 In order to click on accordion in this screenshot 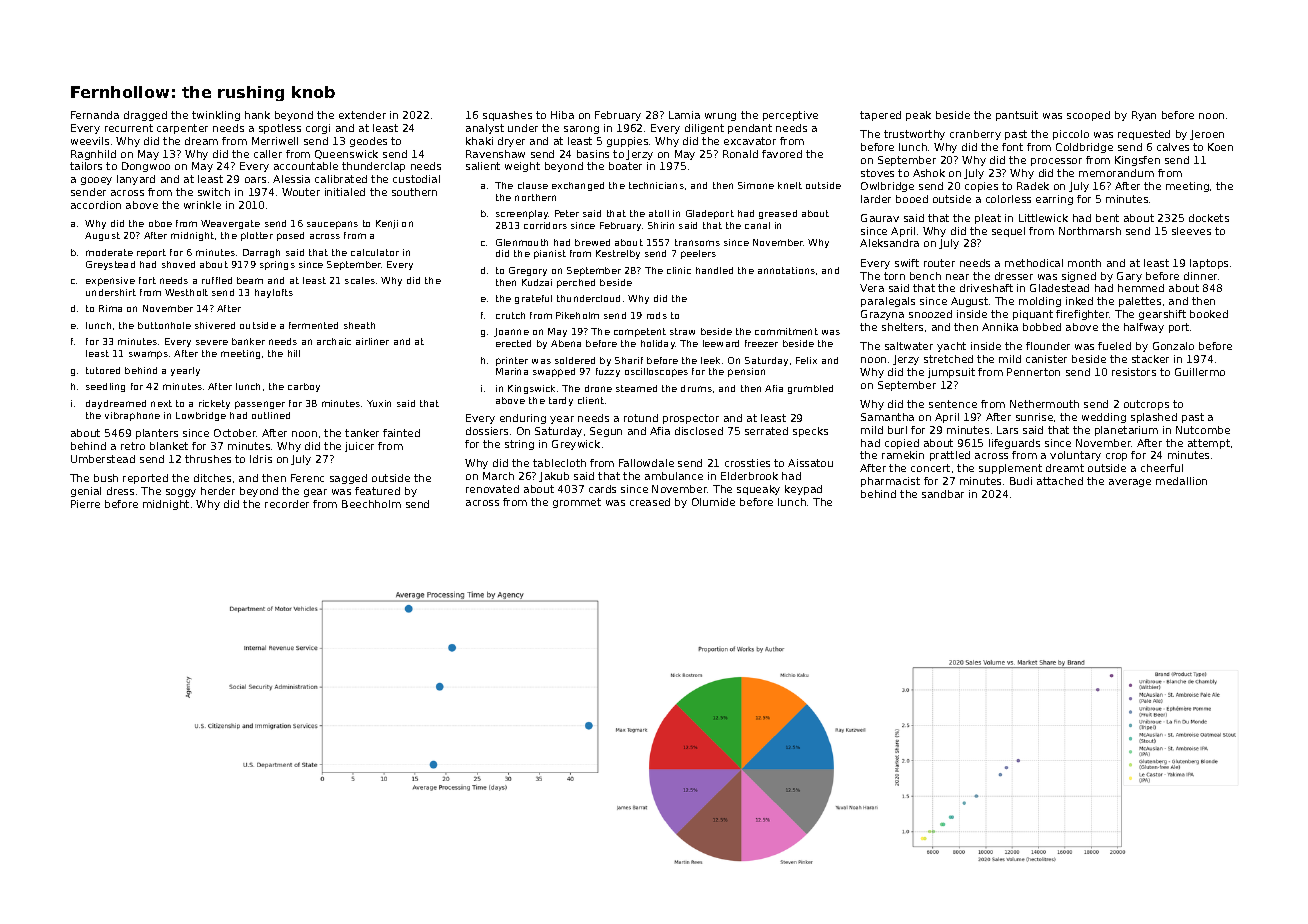, I will do `click(96, 205)`.
